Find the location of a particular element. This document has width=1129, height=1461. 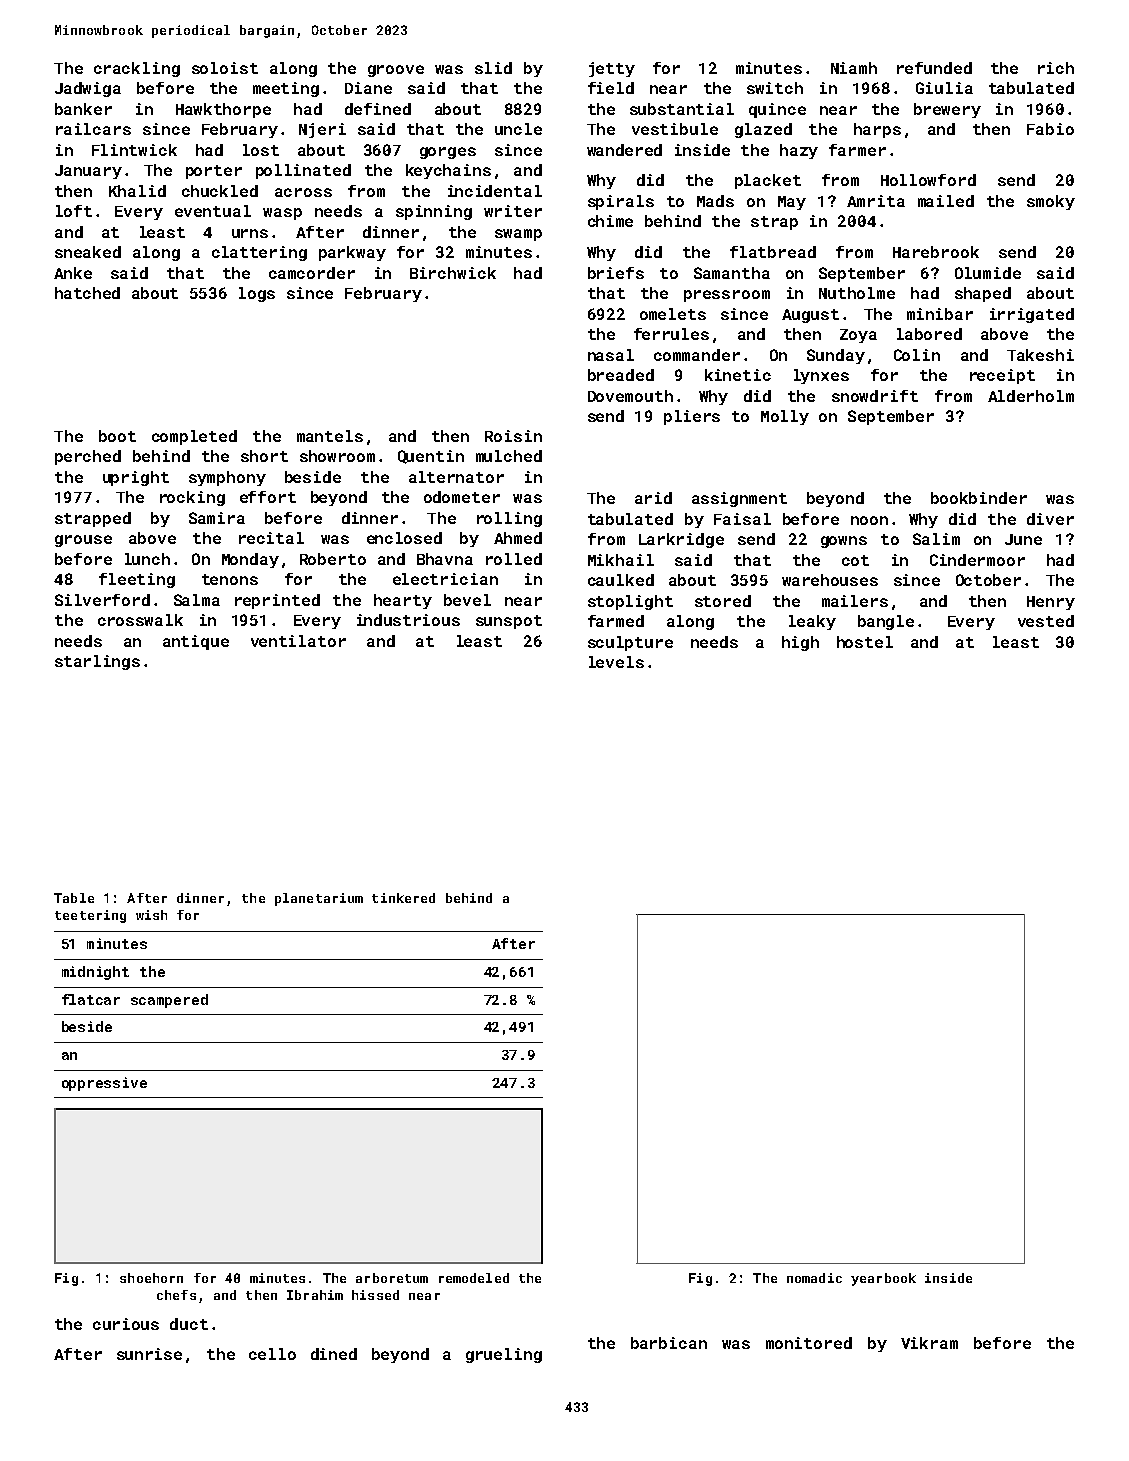

levels is located at coordinates (616, 662).
